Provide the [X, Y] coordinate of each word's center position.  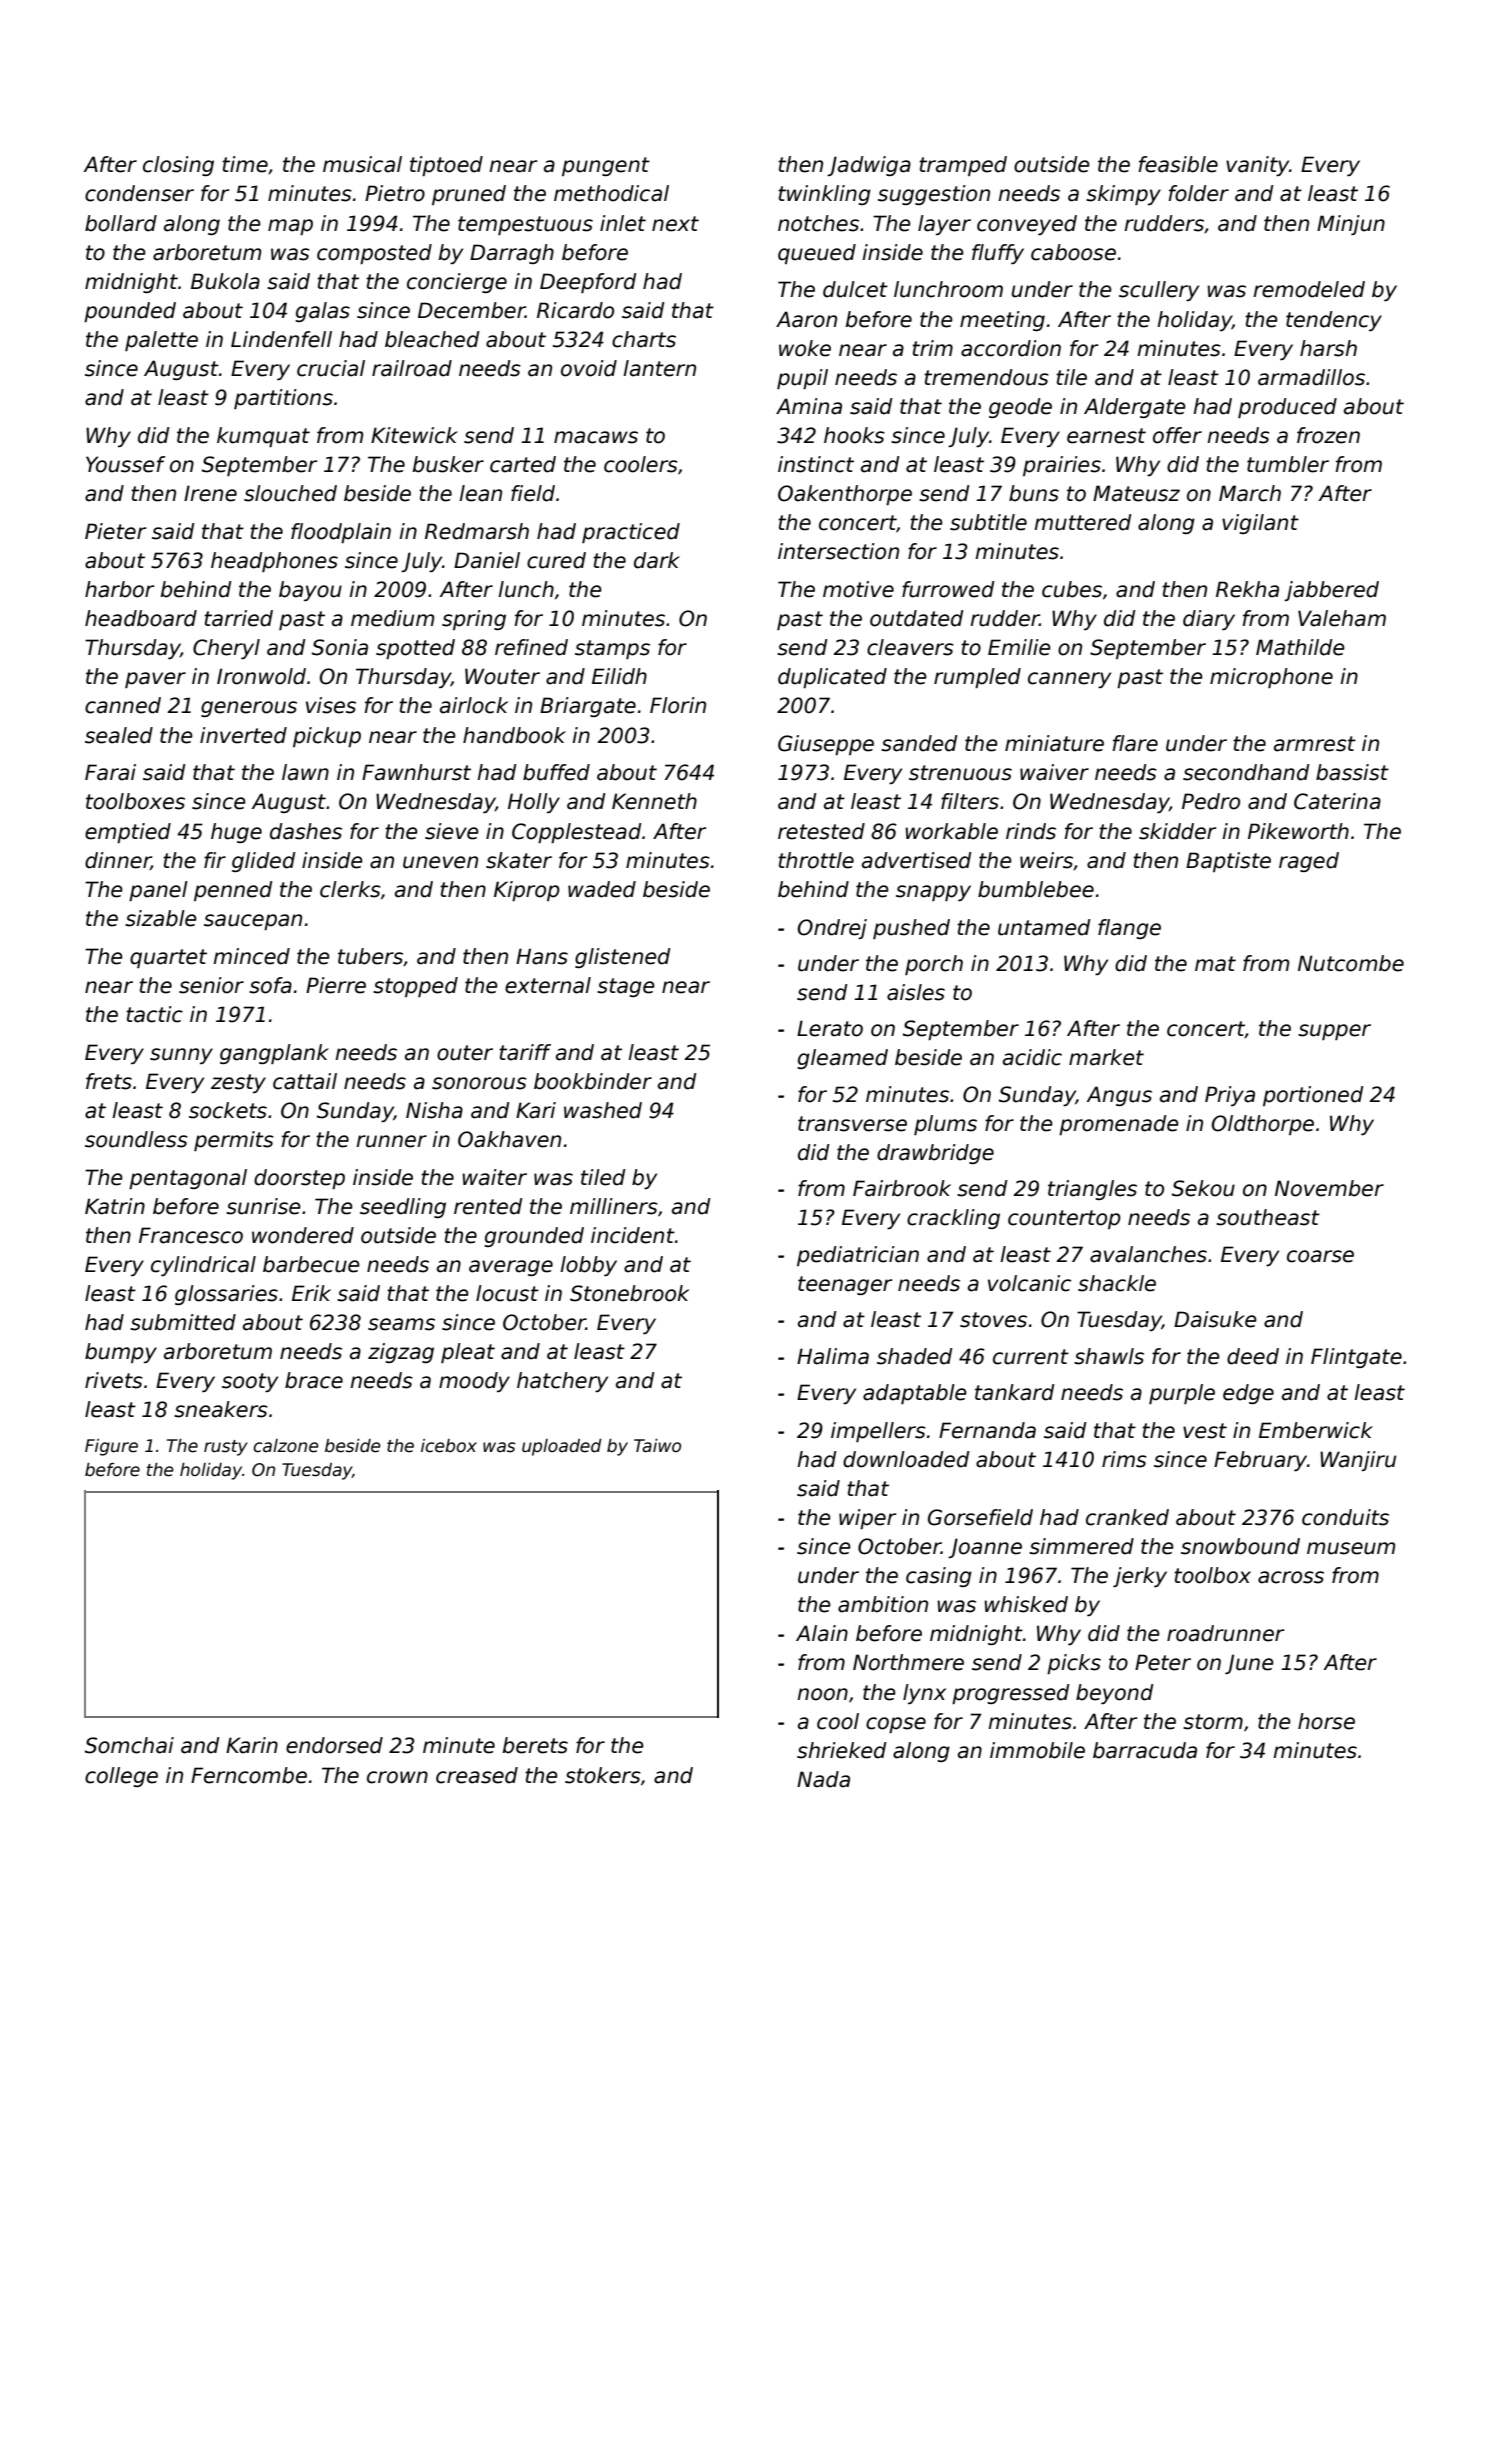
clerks [350, 889]
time [245, 164]
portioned [1313, 1096]
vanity [1257, 166]
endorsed [334, 1745]
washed [603, 1110]
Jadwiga [869, 166]
